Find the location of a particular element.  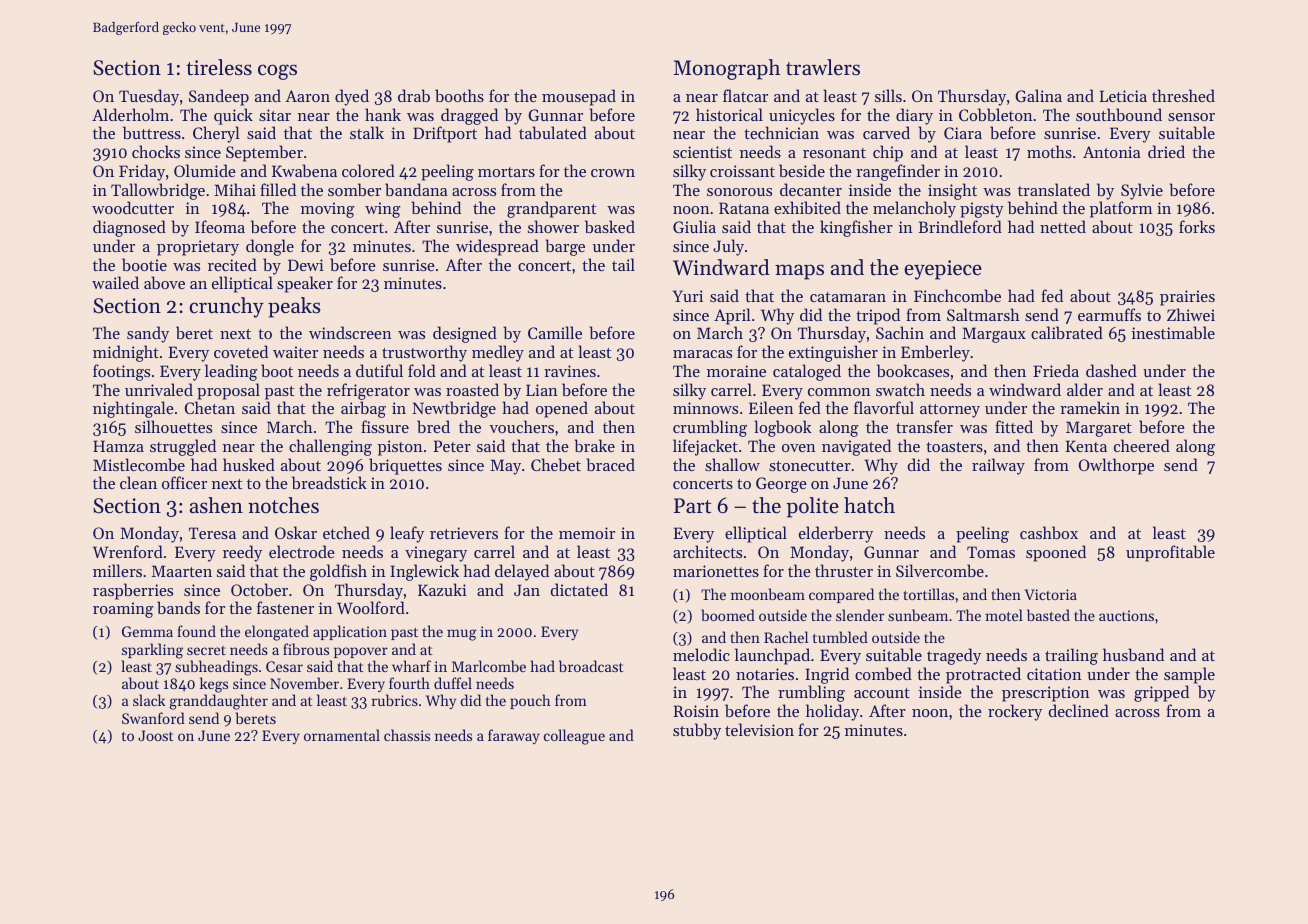

forks is located at coordinates (1197, 226).
